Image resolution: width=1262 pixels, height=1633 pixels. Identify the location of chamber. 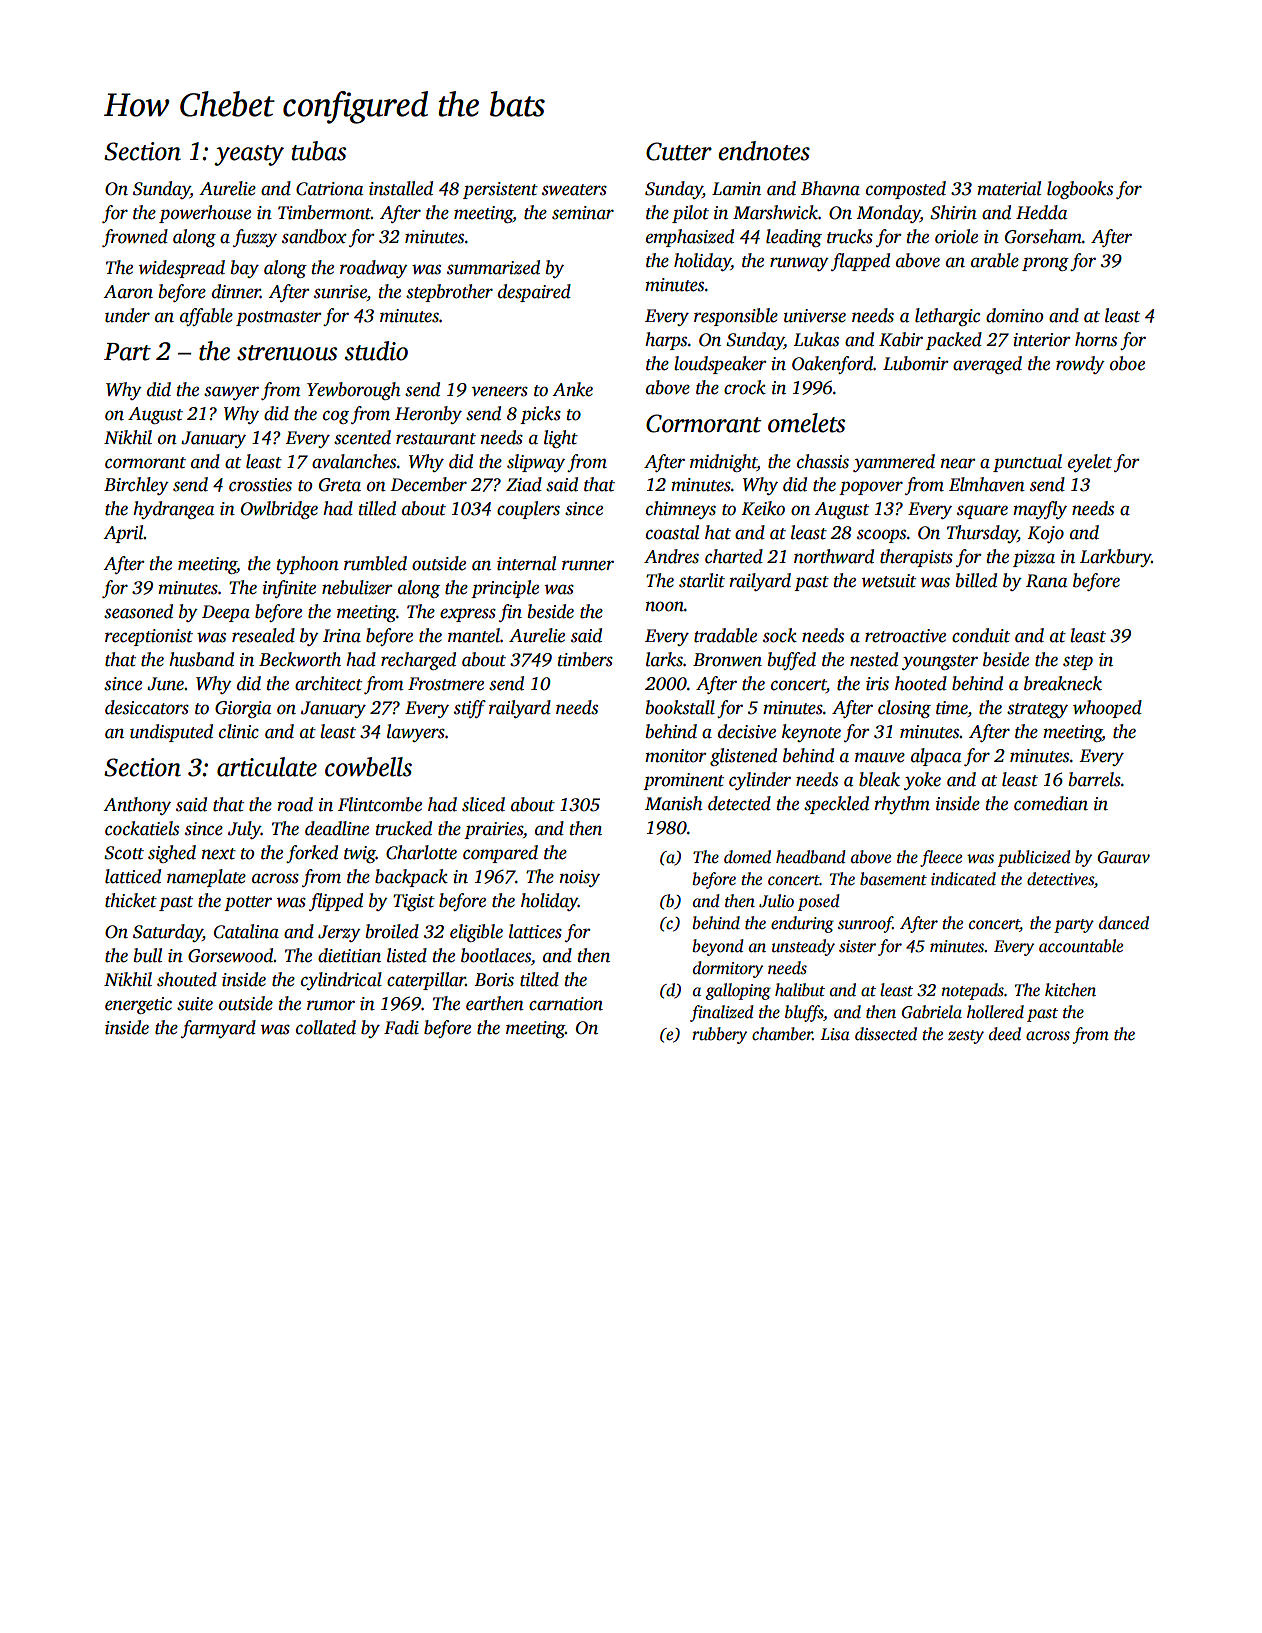
(782, 1034).
